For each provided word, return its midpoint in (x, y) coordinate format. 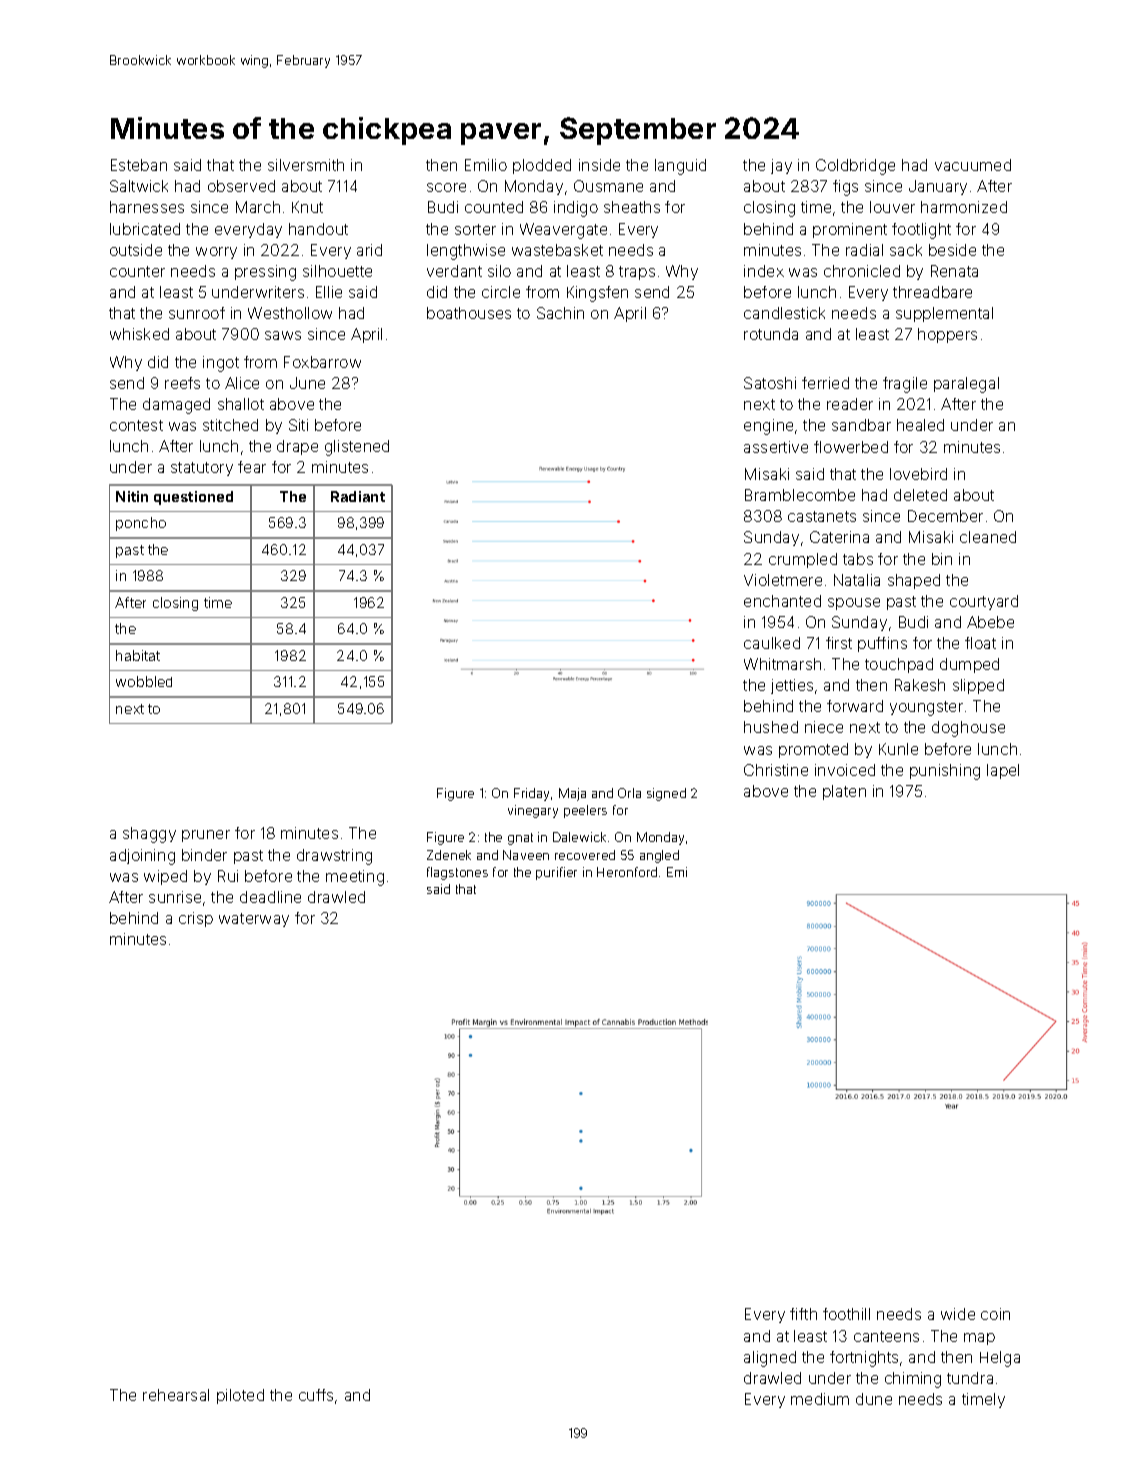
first (839, 643)
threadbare (932, 292)
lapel (1003, 771)
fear (252, 467)
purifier (556, 873)
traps (637, 273)
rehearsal (176, 1395)
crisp (196, 919)
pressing (265, 273)
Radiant (358, 496)
